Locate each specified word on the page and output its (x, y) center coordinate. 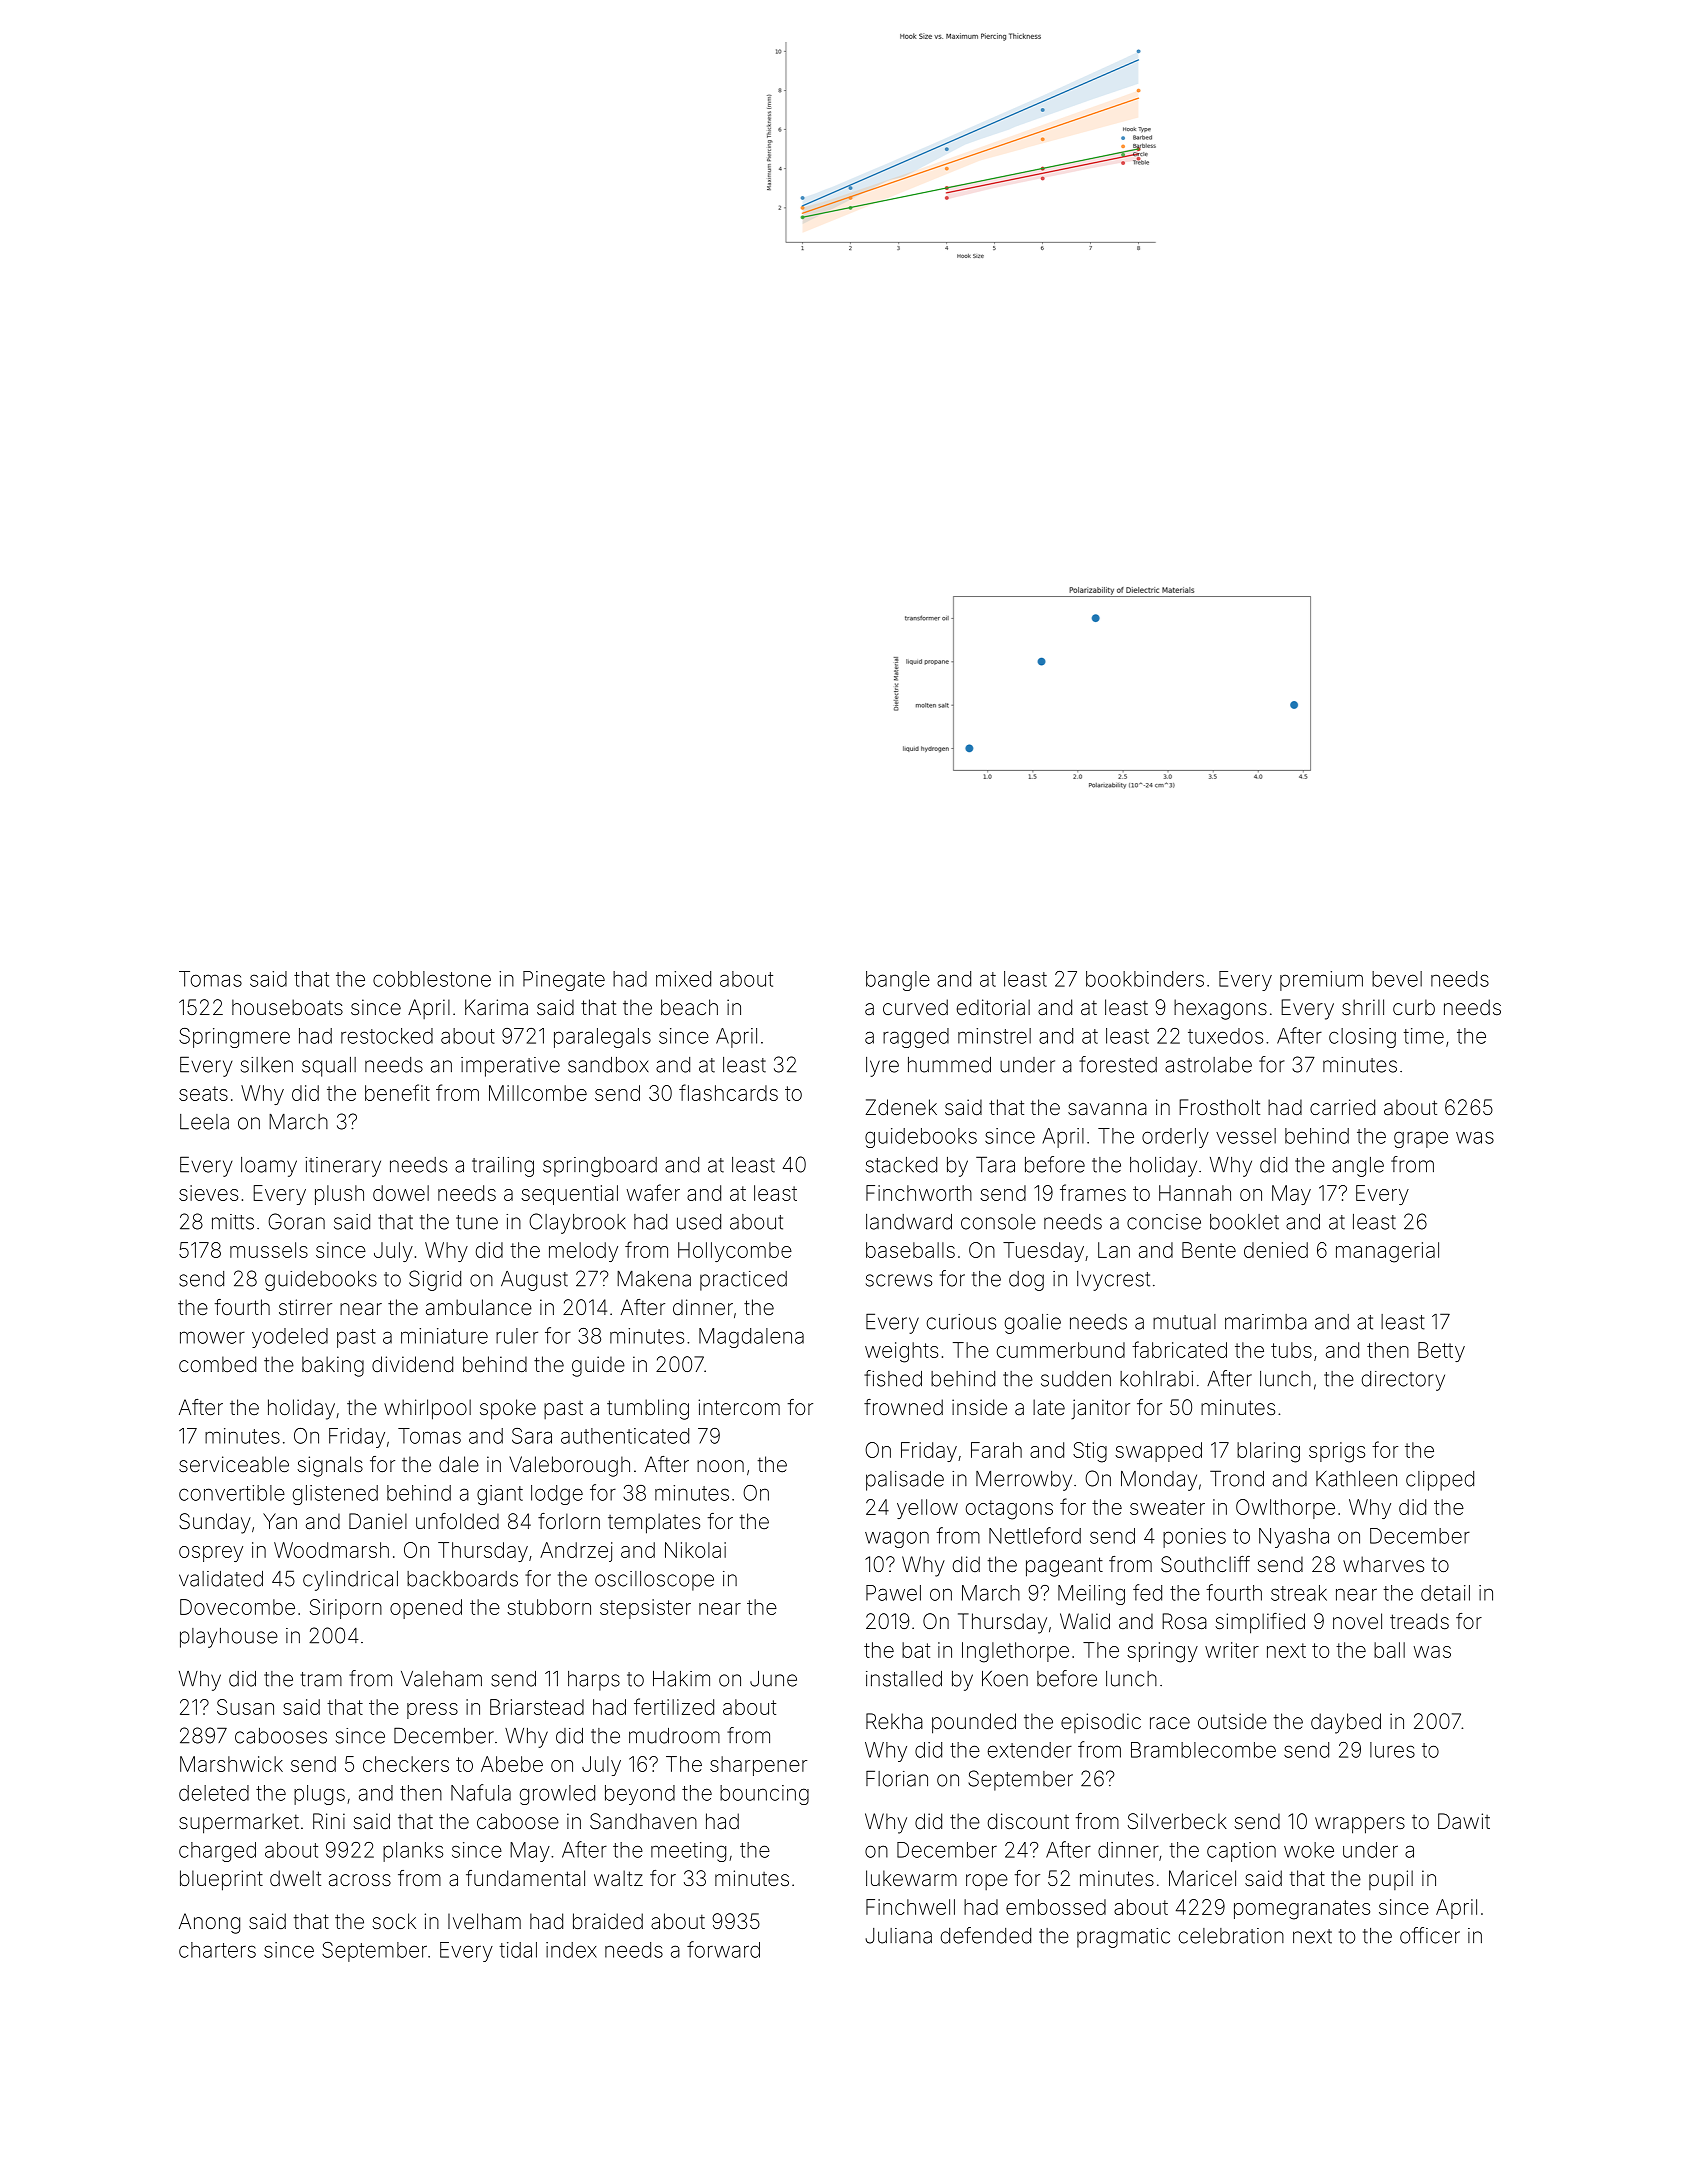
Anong (209, 1923)
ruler (517, 1336)
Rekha (894, 1721)
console (998, 1222)
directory (1403, 1381)
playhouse (229, 1638)
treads (1419, 1621)
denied (1276, 1250)
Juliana (898, 1936)
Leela (204, 1122)
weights (901, 1352)
